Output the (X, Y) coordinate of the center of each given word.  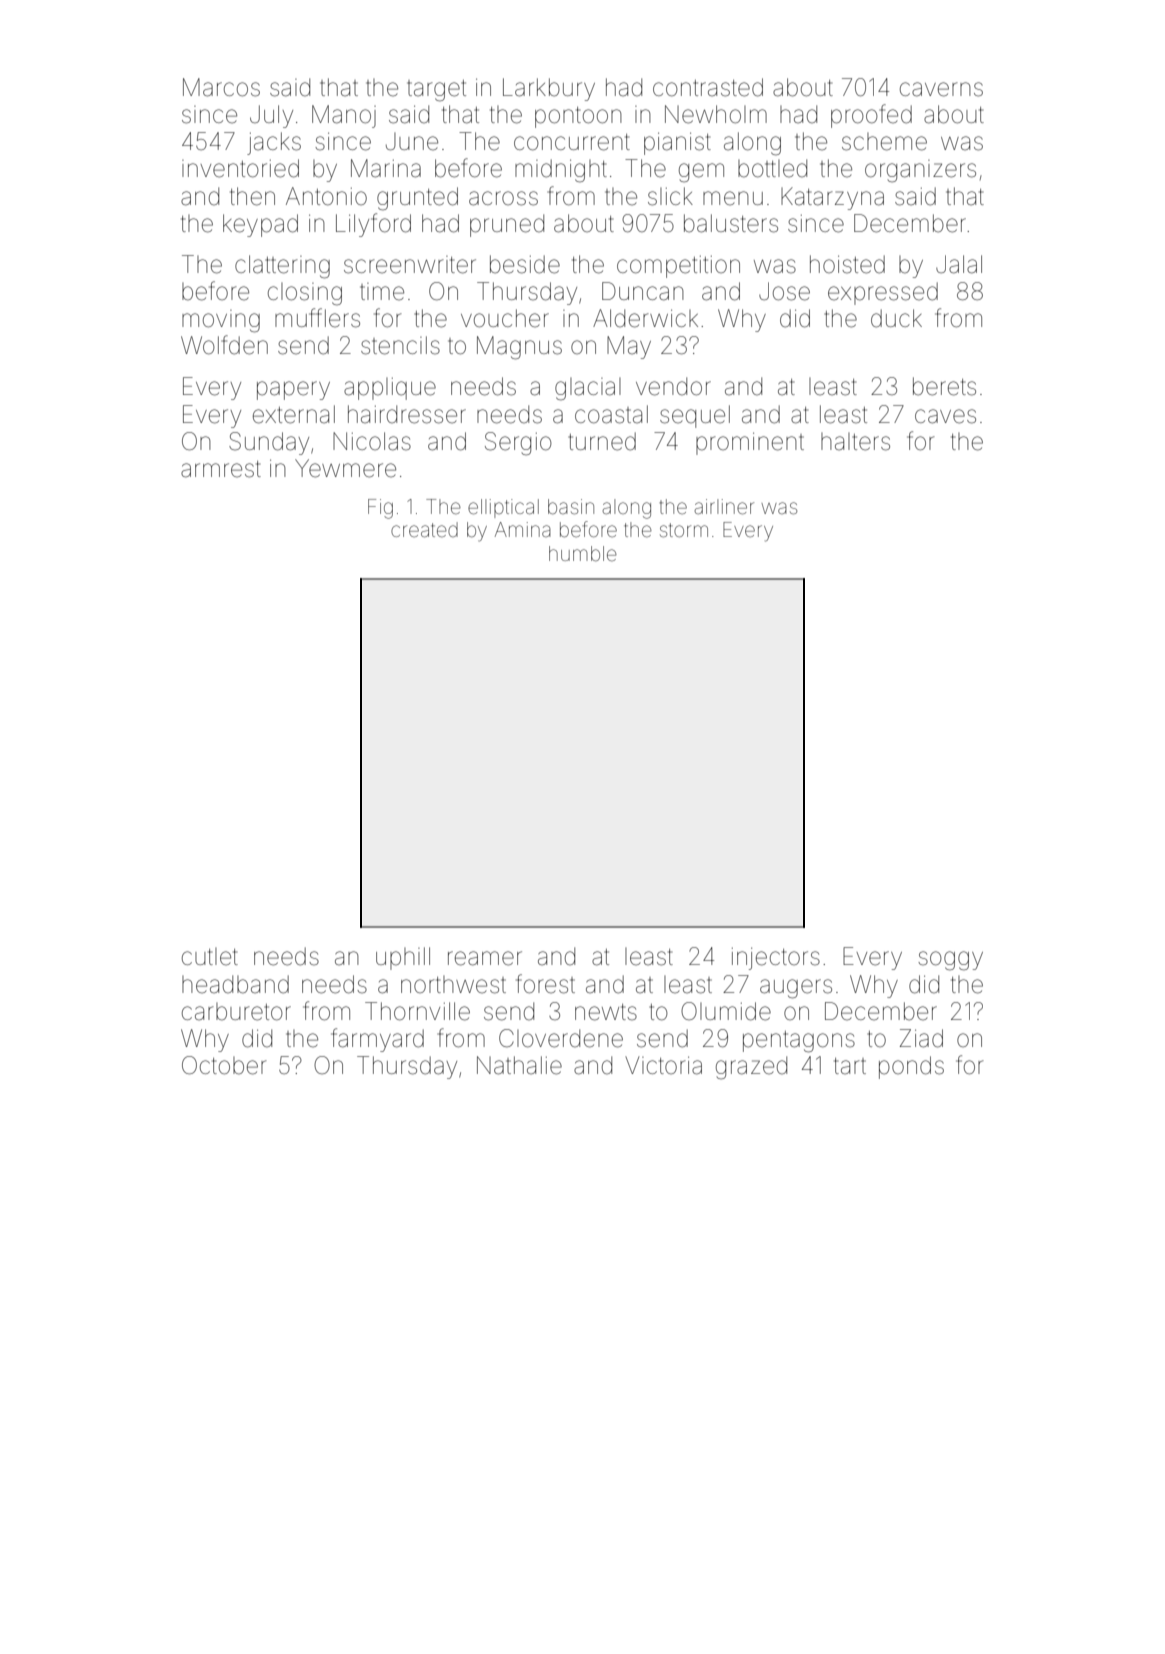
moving (221, 321)
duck (896, 318)
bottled (772, 168)
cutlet (210, 957)
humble (583, 553)
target (436, 91)
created (424, 529)
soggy (950, 961)
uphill (403, 958)
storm (684, 530)
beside (525, 264)
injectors (776, 958)
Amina (523, 529)
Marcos (221, 87)
